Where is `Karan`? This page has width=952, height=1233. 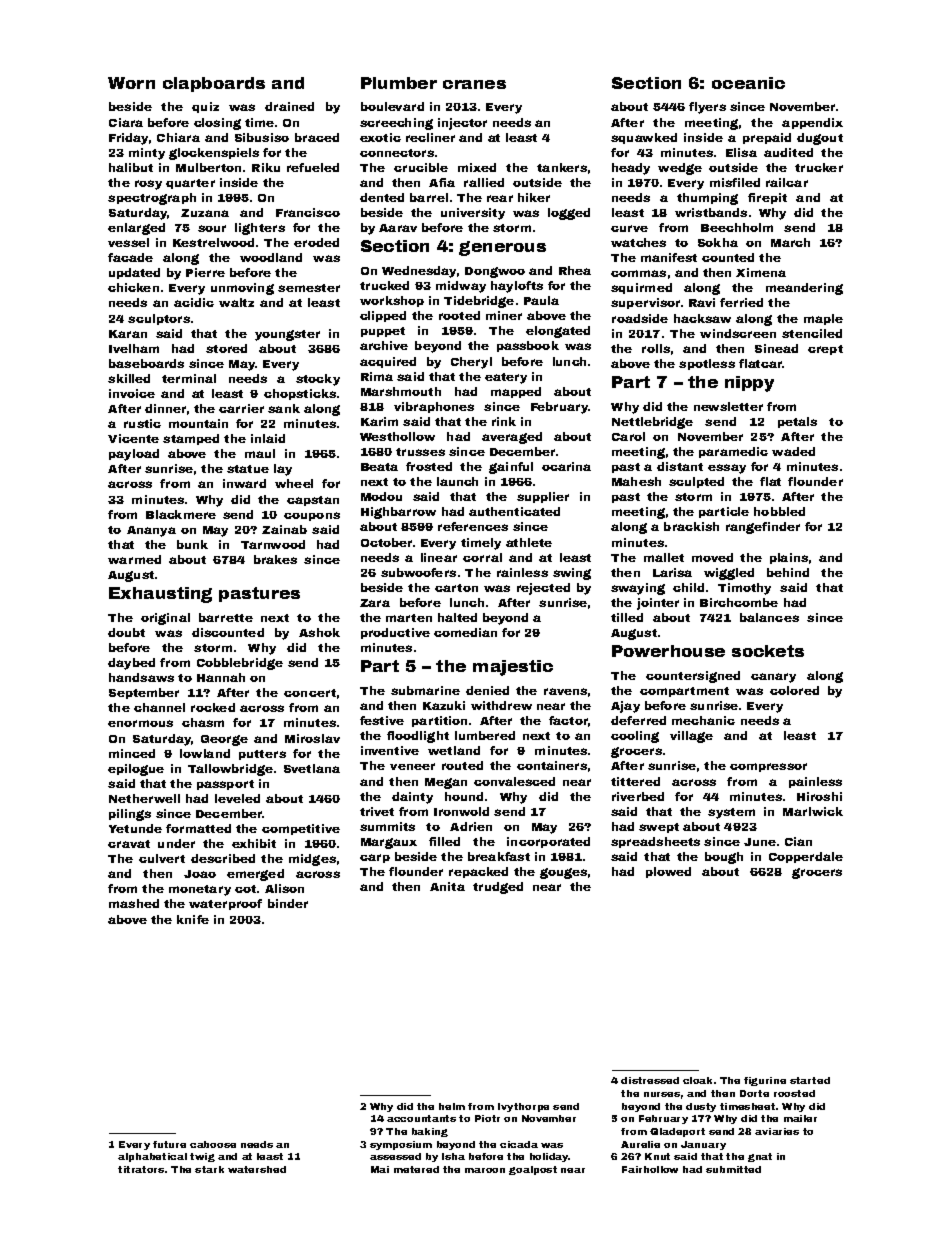 Karan is located at coordinates (128, 334).
